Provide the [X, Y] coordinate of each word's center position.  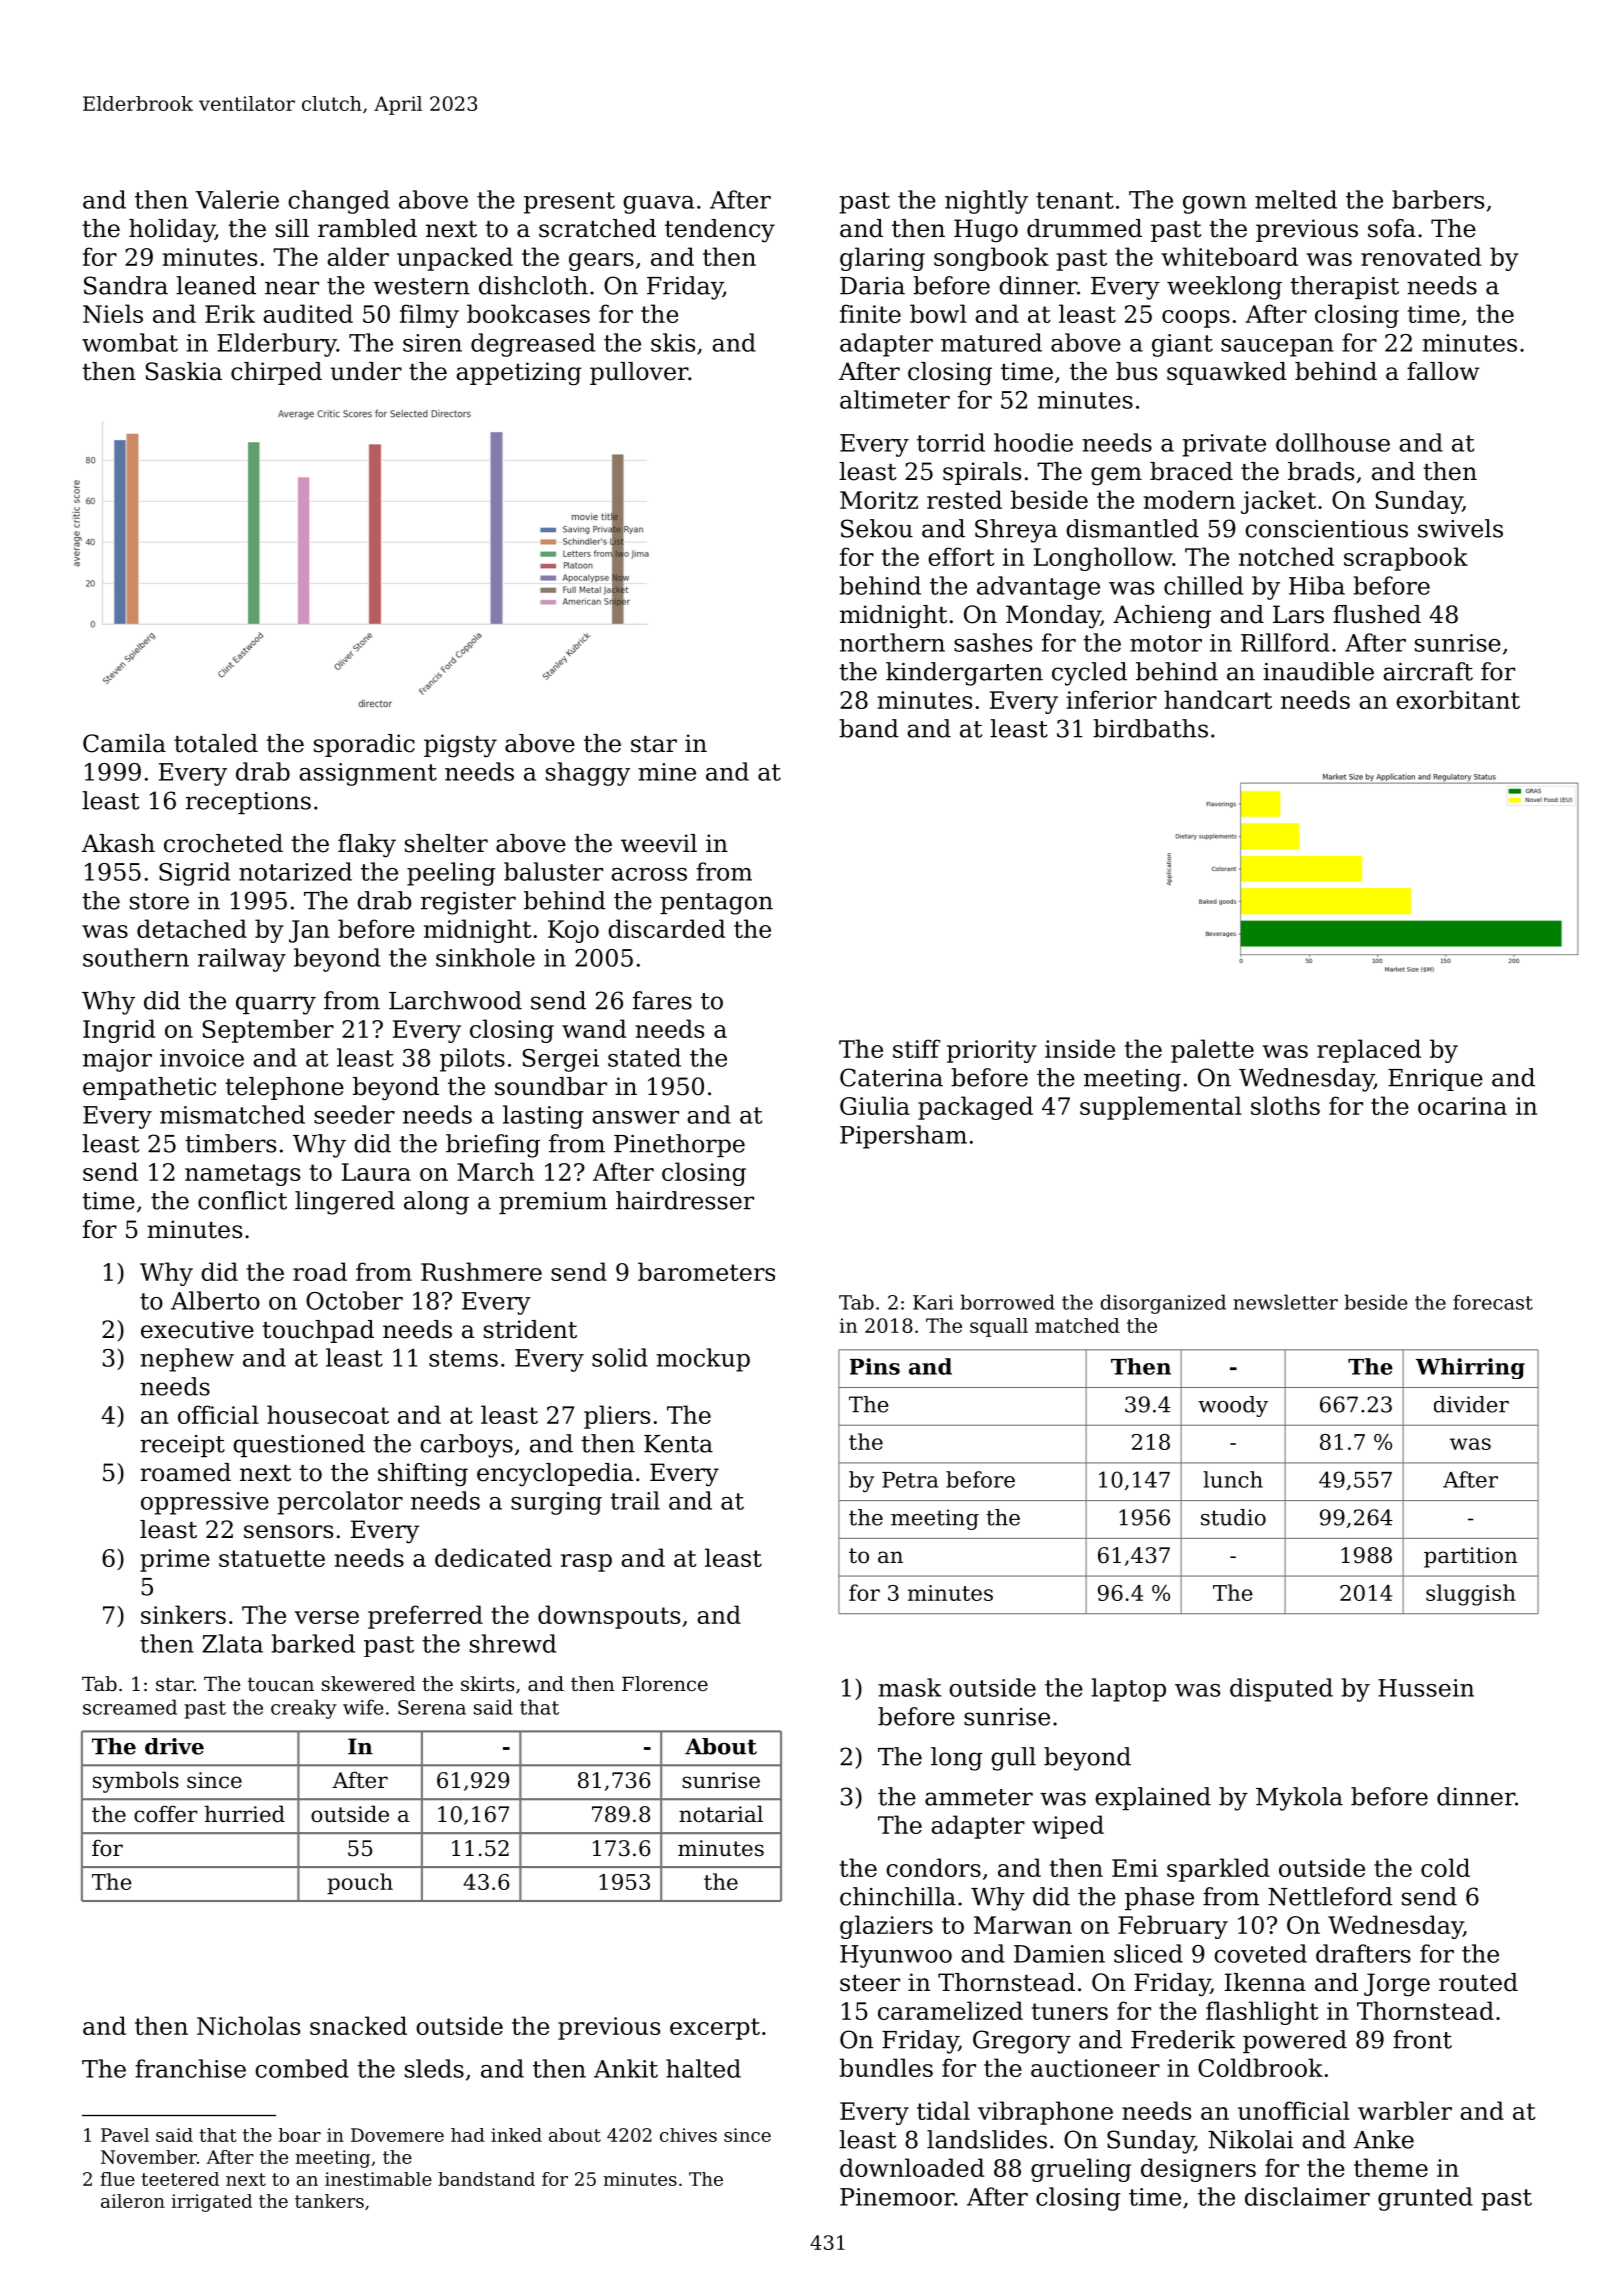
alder [358, 256]
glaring [882, 259]
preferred [425, 1617]
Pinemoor [897, 2197]
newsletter [1285, 1302]
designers [1198, 2170]
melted [1296, 199]
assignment [368, 774]
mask [910, 1687]
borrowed [1007, 1302]
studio [1233, 1517]
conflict [242, 1200]
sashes [993, 642]
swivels [1460, 528]
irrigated [211, 2203]
